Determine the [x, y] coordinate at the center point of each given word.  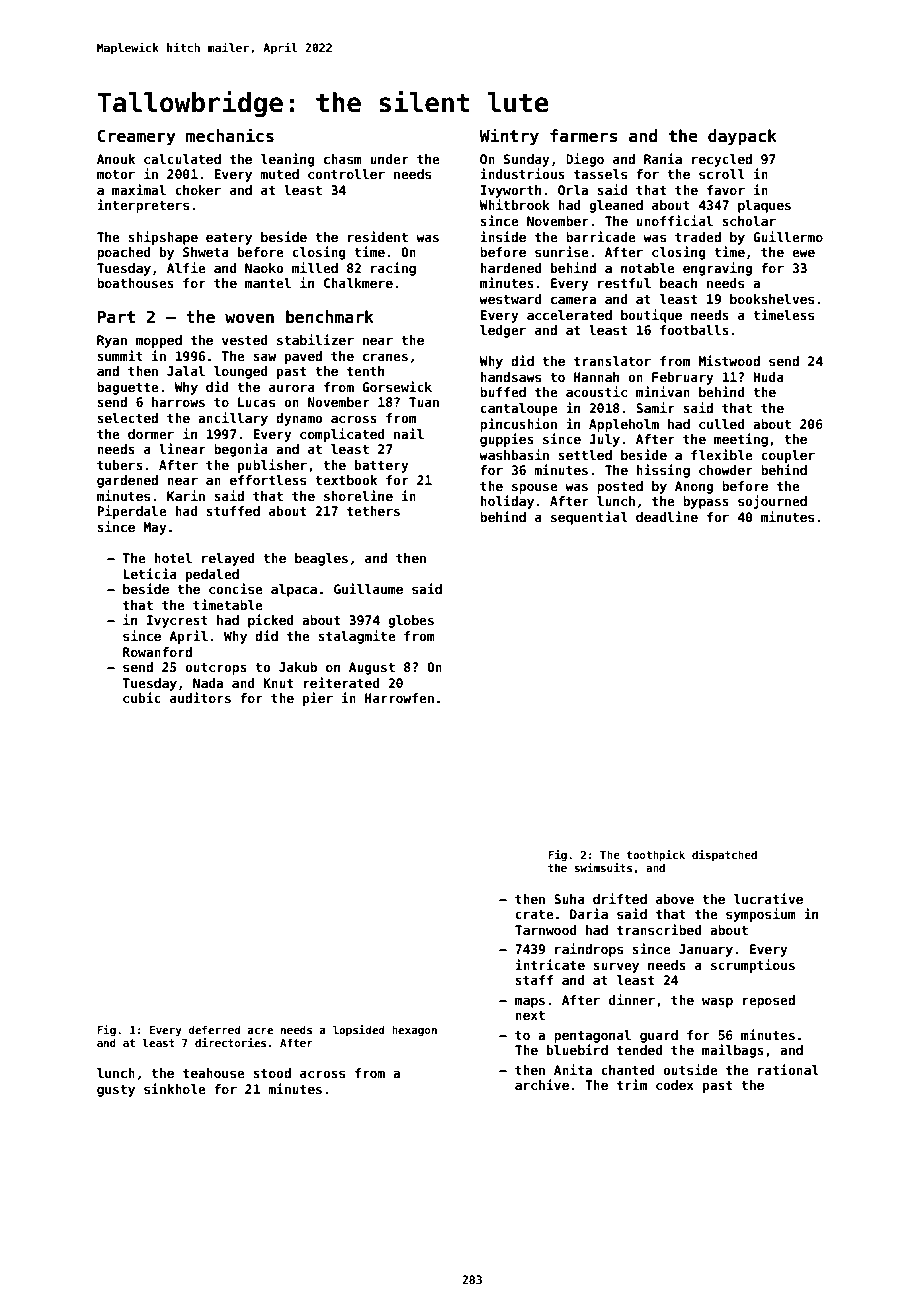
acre [260, 1031]
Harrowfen [399, 698]
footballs [694, 330]
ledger [503, 331]
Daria [589, 913]
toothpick [656, 855]
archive [542, 1084]
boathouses [135, 283]
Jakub [298, 667]
